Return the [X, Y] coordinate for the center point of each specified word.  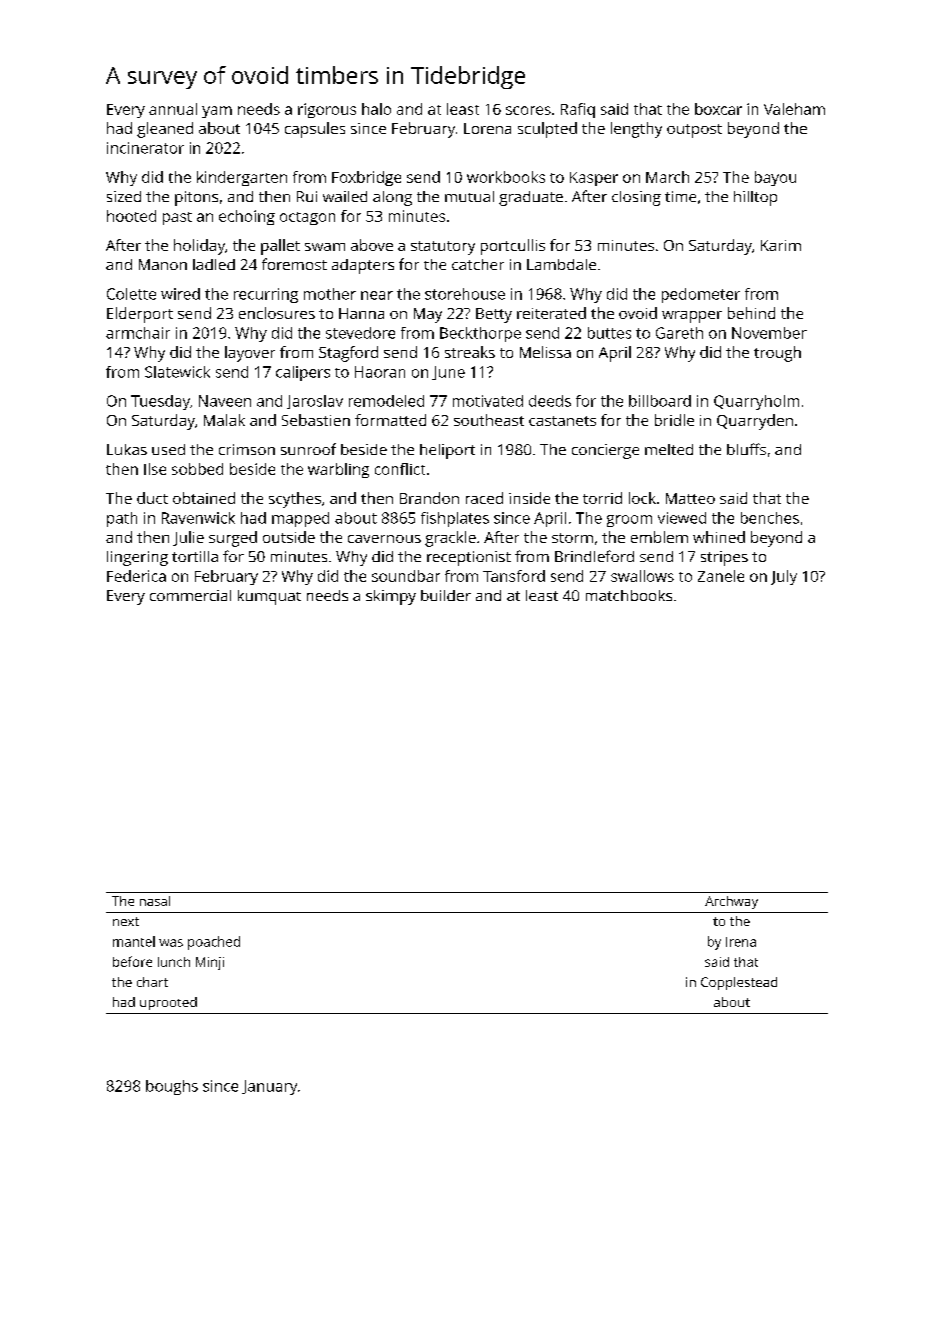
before [132, 961]
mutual [469, 196]
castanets [562, 421]
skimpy [391, 597]
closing [636, 198]
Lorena [487, 128]
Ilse [155, 469]
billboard [660, 401]
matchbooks [629, 595]
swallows [642, 576]
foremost [294, 264]
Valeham [794, 109]
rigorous [327, 110]
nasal [155, 901]
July [784, 577]
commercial [190, 595]
